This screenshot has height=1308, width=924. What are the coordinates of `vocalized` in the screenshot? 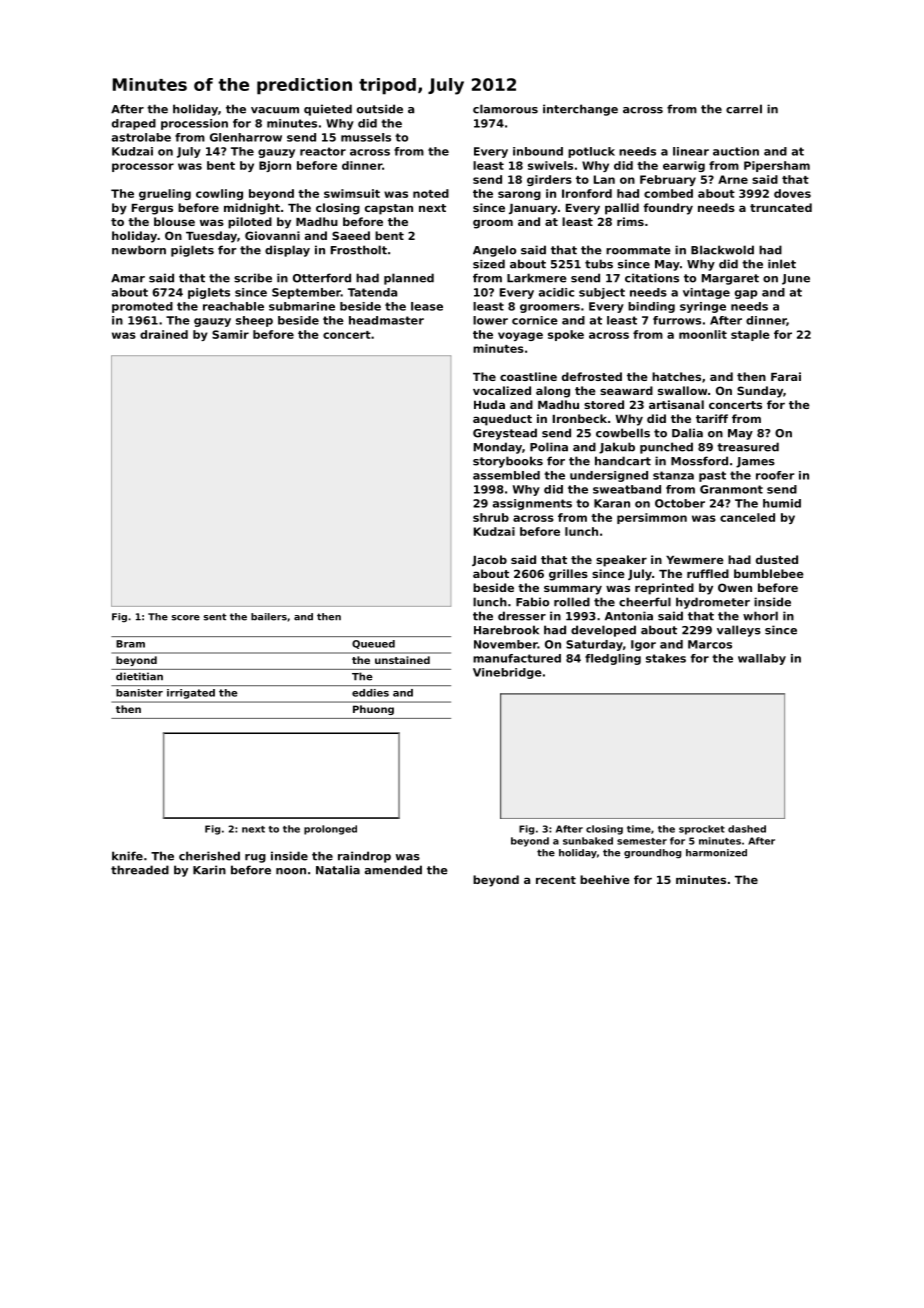 It's located at (502, 390).
